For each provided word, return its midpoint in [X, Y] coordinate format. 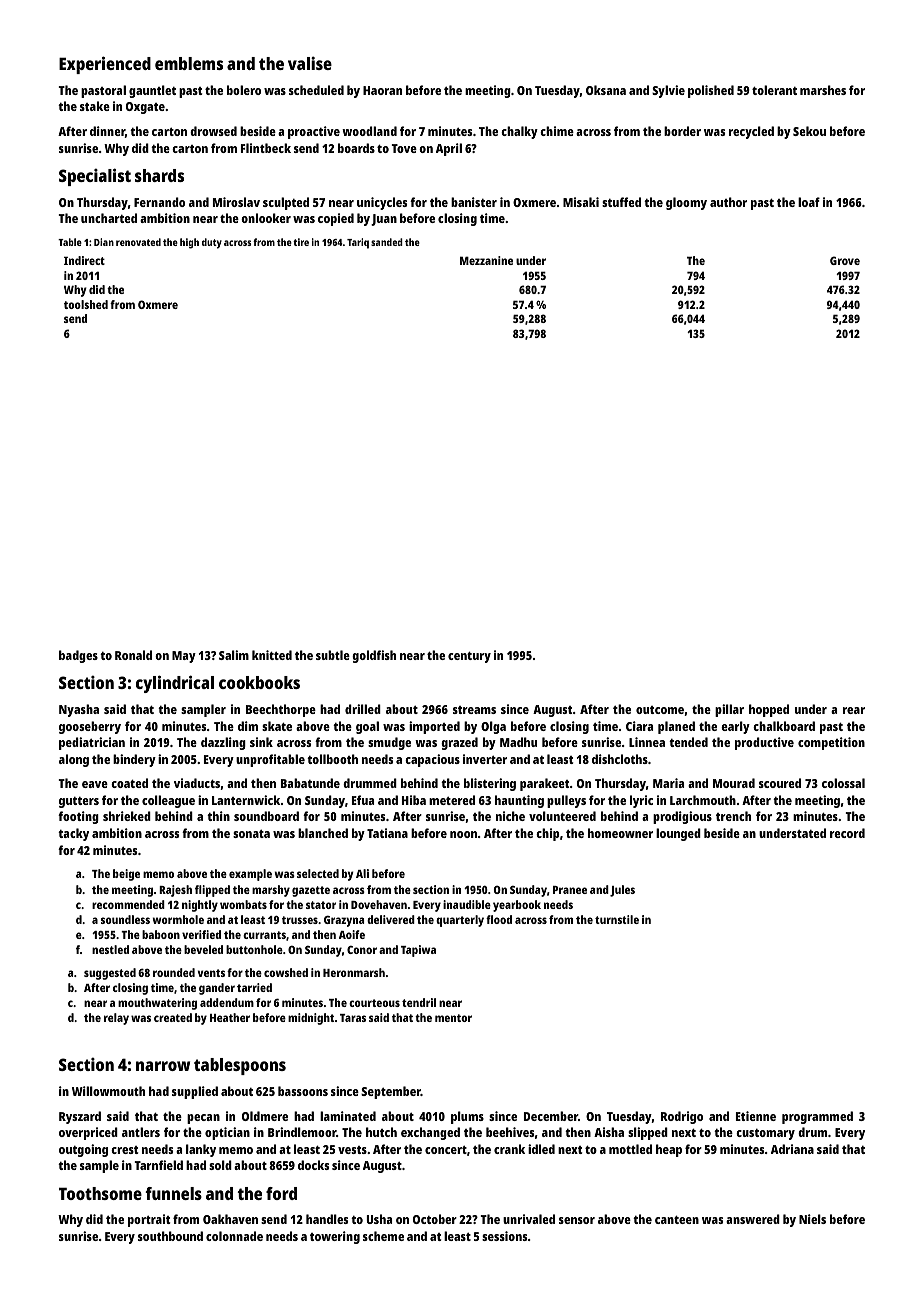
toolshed [86, 304]
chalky [519, 132]
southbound [170, 1236]
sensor [577, 1220]
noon [463, 834]
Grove [845, 260]
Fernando [159, 202]
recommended [128, 904]
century [469, 657]
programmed [817, 1117]
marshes [823, 90]
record [847, 833]
